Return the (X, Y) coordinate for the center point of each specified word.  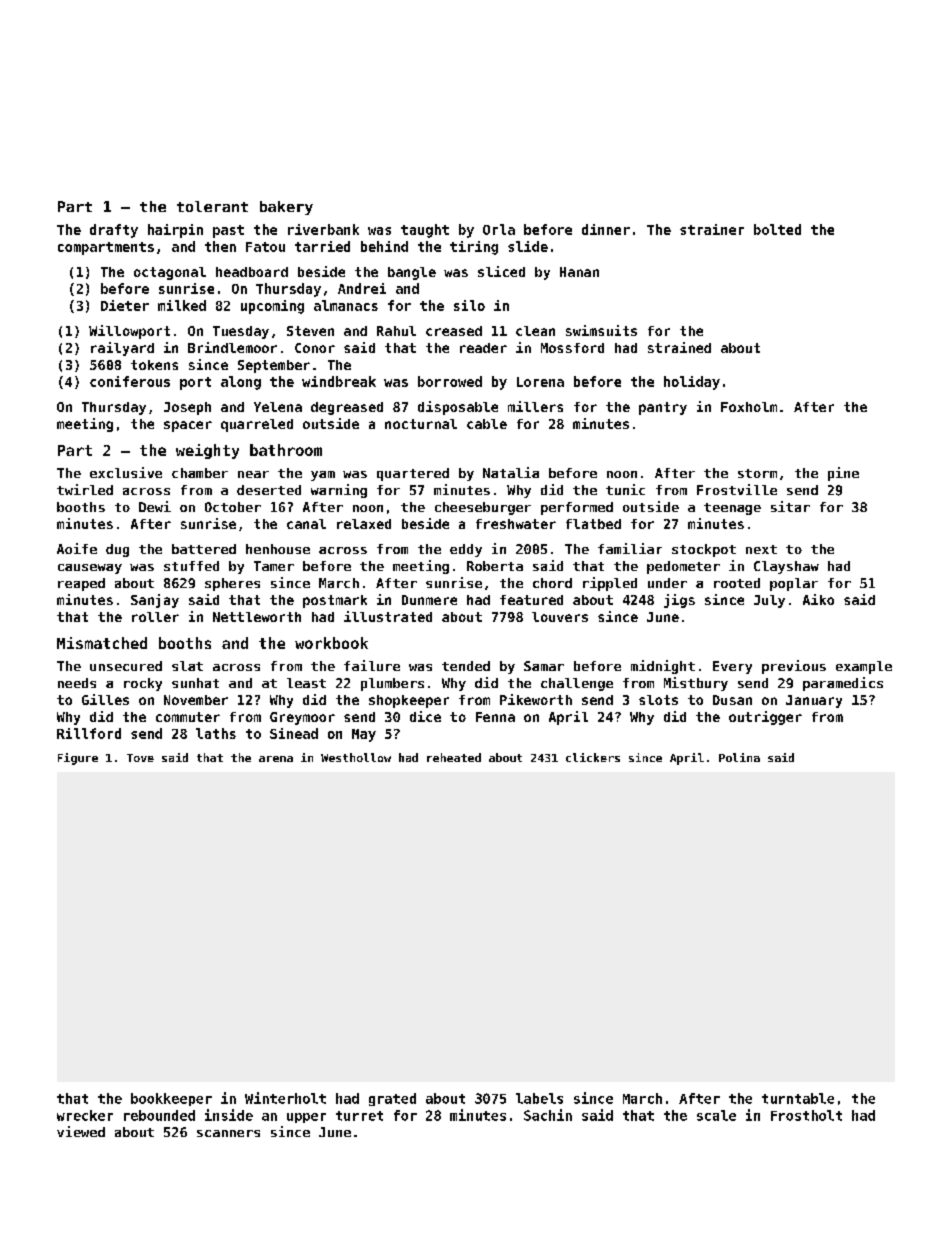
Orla (499, 229)
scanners (228, 1133)
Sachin (548, 1115)
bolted (777, 229)
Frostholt (806, 1115)
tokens (154, 365)
